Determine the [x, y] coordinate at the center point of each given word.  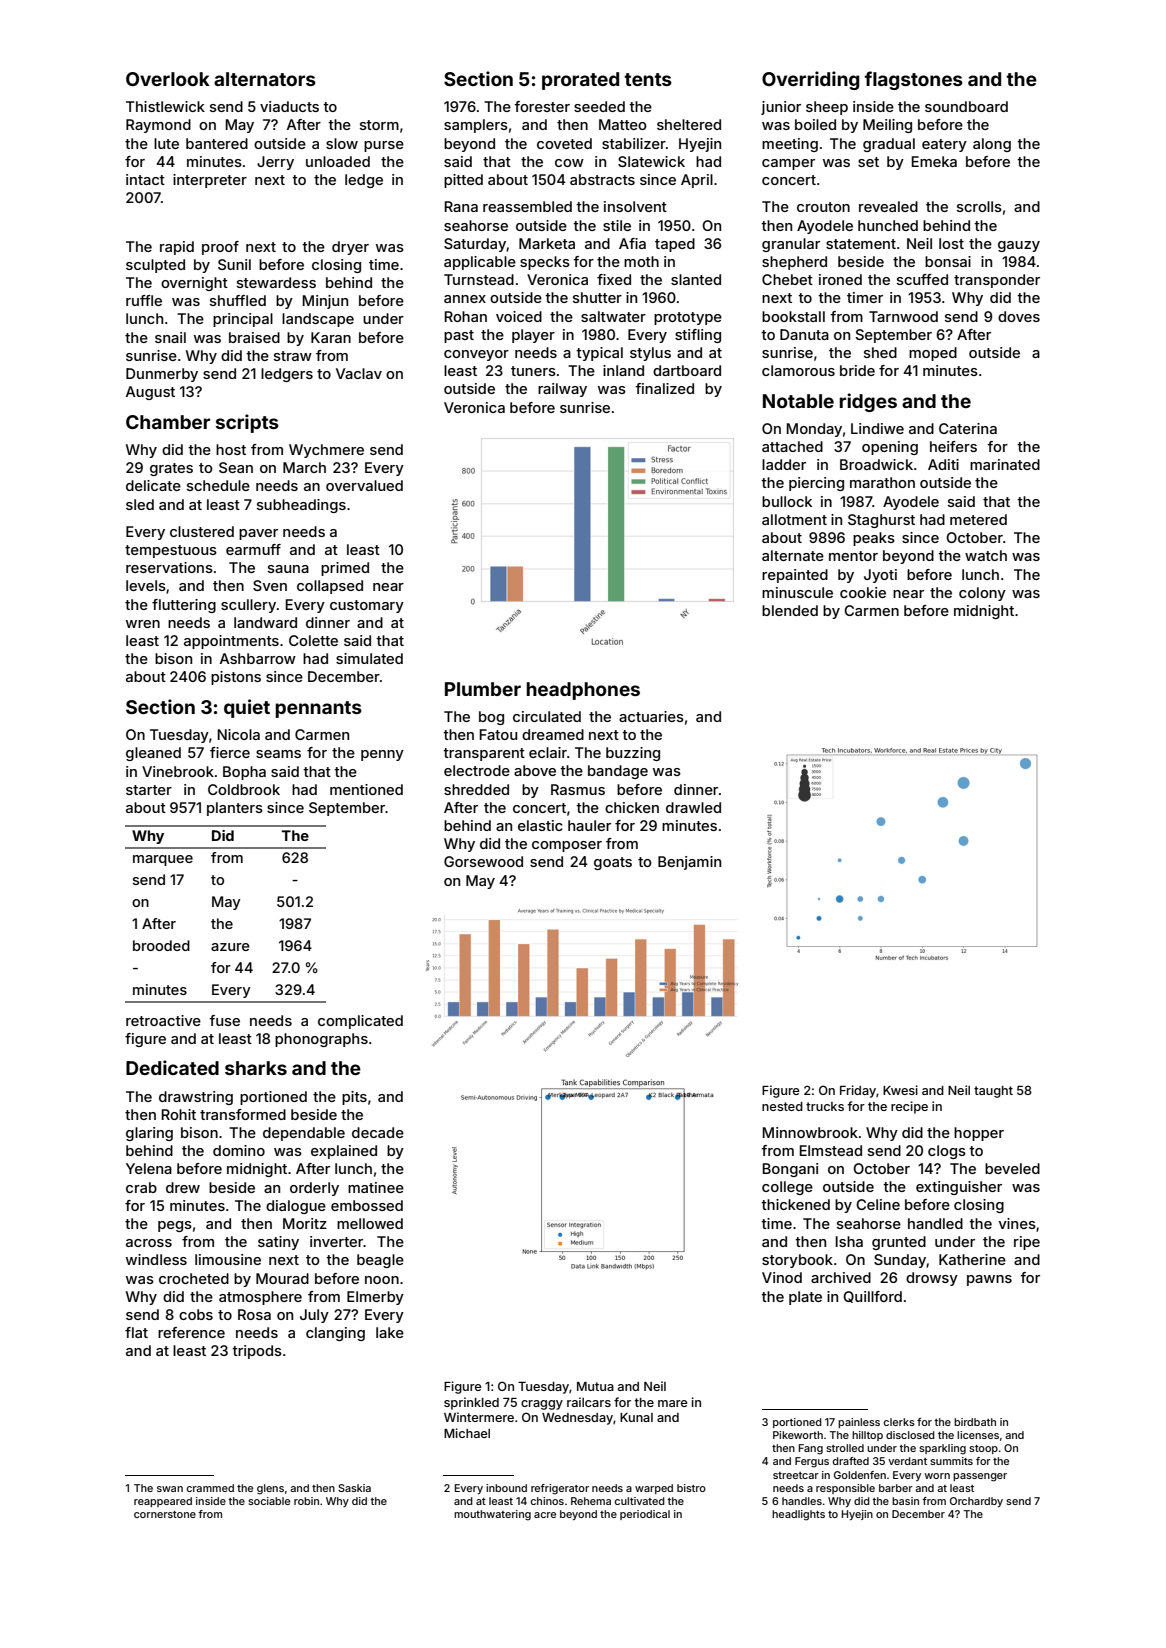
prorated [580, 81]
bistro [691, 1488]
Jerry [275, 163]
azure [230, 947]
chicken [632, 807]
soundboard [966, 106]
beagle [380, 1261]
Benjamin [689, 863]
